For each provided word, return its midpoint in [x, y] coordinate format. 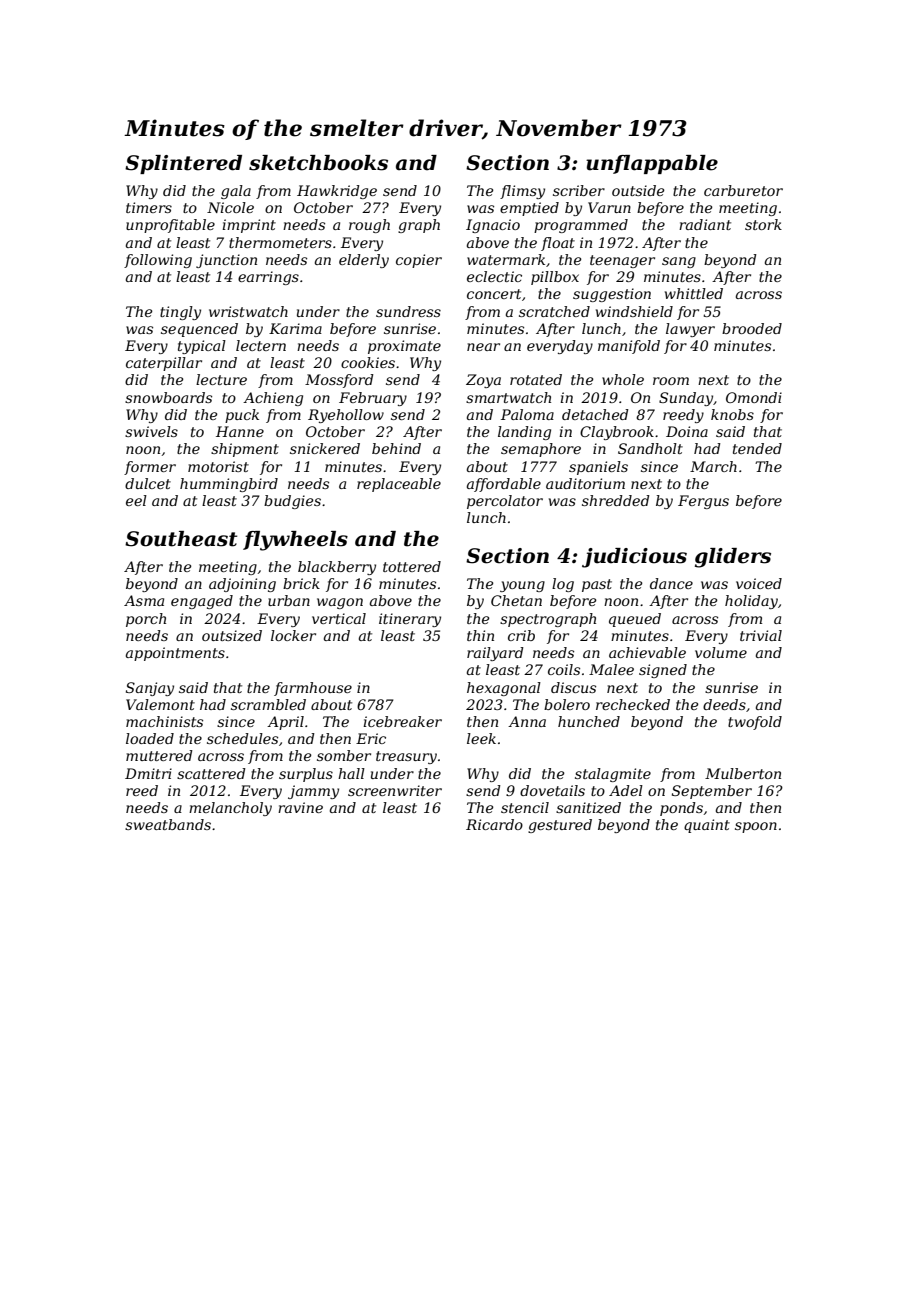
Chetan [516, 600]
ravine [300, 807]
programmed [581, 226]
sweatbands [168, 824]
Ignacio [493, 226]
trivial [761, 635]
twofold [755, 723]
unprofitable [170, 226]
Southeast [181, 539]
